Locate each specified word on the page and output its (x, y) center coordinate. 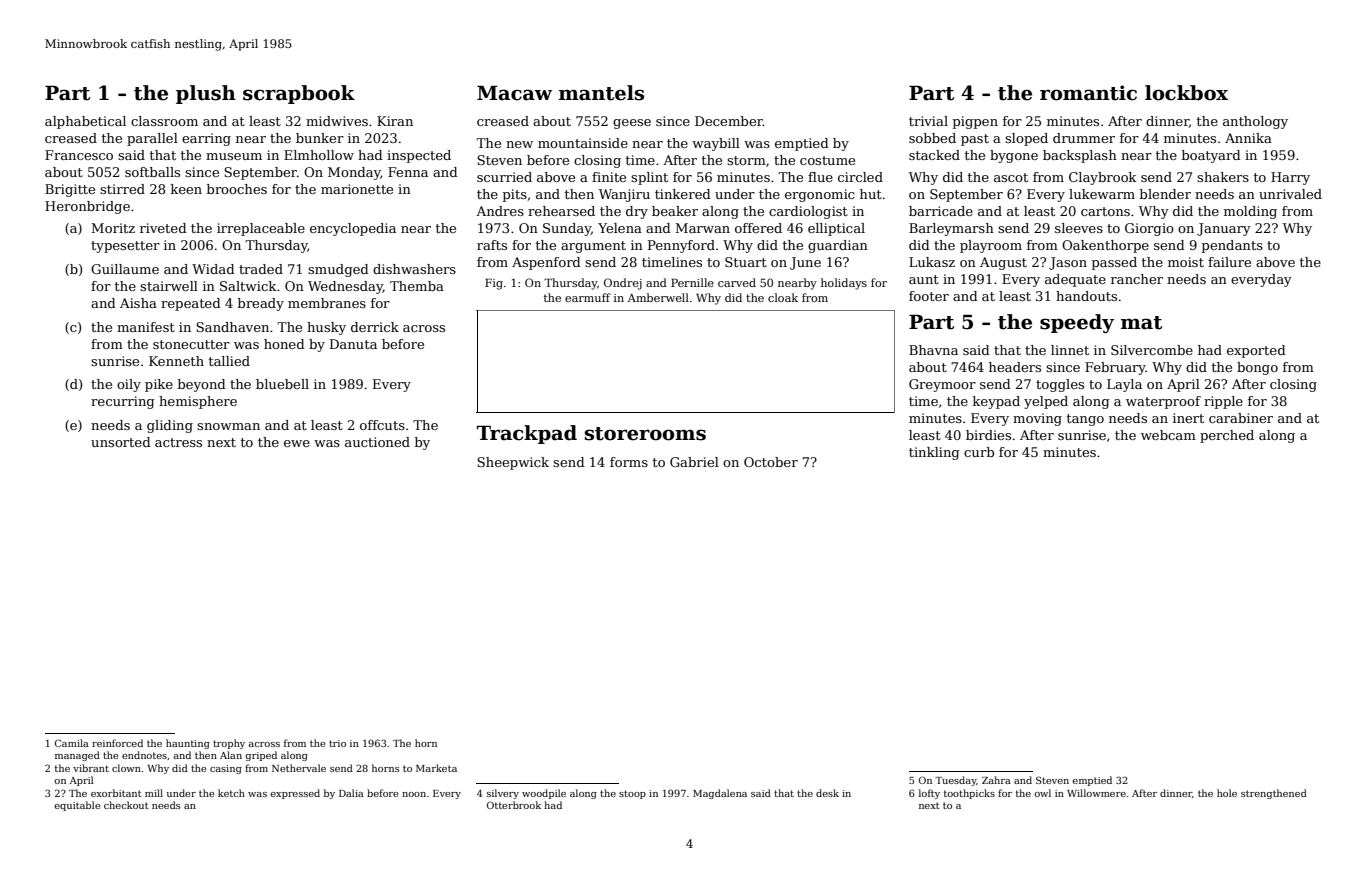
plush (206, 94)
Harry (1290, 178)
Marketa (436, 768)
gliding (170, 426)
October (771, 462)
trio (337, 743)
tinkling (934, 453)
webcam (1168, 435)
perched (1227, 436)
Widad (213, 269)
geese (632, 124)
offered (758, 228)
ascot (1011, 177)
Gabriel (694, 462)
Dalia (351, 793)
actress (178, 442)
